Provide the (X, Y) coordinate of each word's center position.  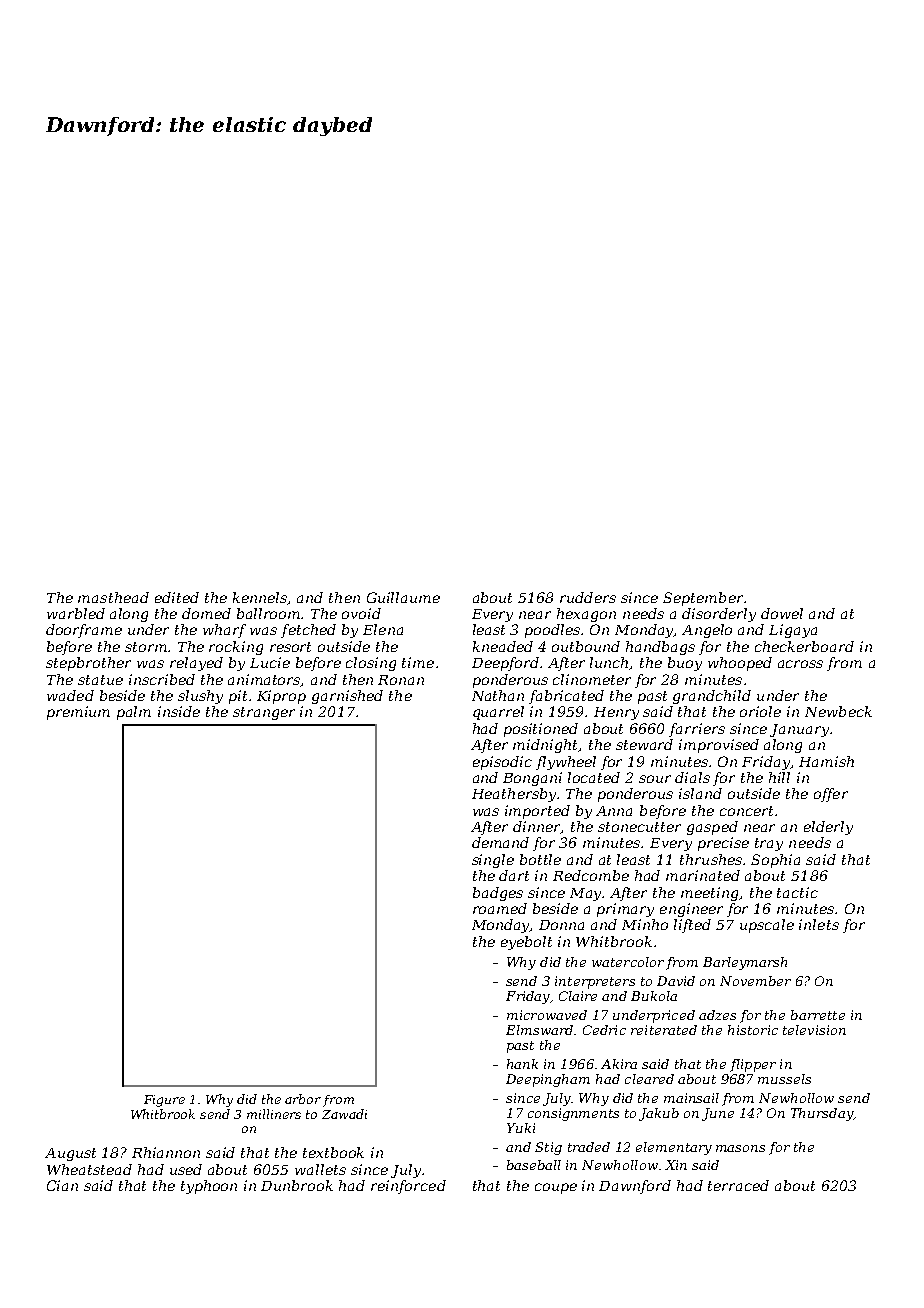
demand (500, 842)
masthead (113, 597)
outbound (586, 646)
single (493, 861)
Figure (164, 1101)
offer (831, 795)
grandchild (712, 697)
